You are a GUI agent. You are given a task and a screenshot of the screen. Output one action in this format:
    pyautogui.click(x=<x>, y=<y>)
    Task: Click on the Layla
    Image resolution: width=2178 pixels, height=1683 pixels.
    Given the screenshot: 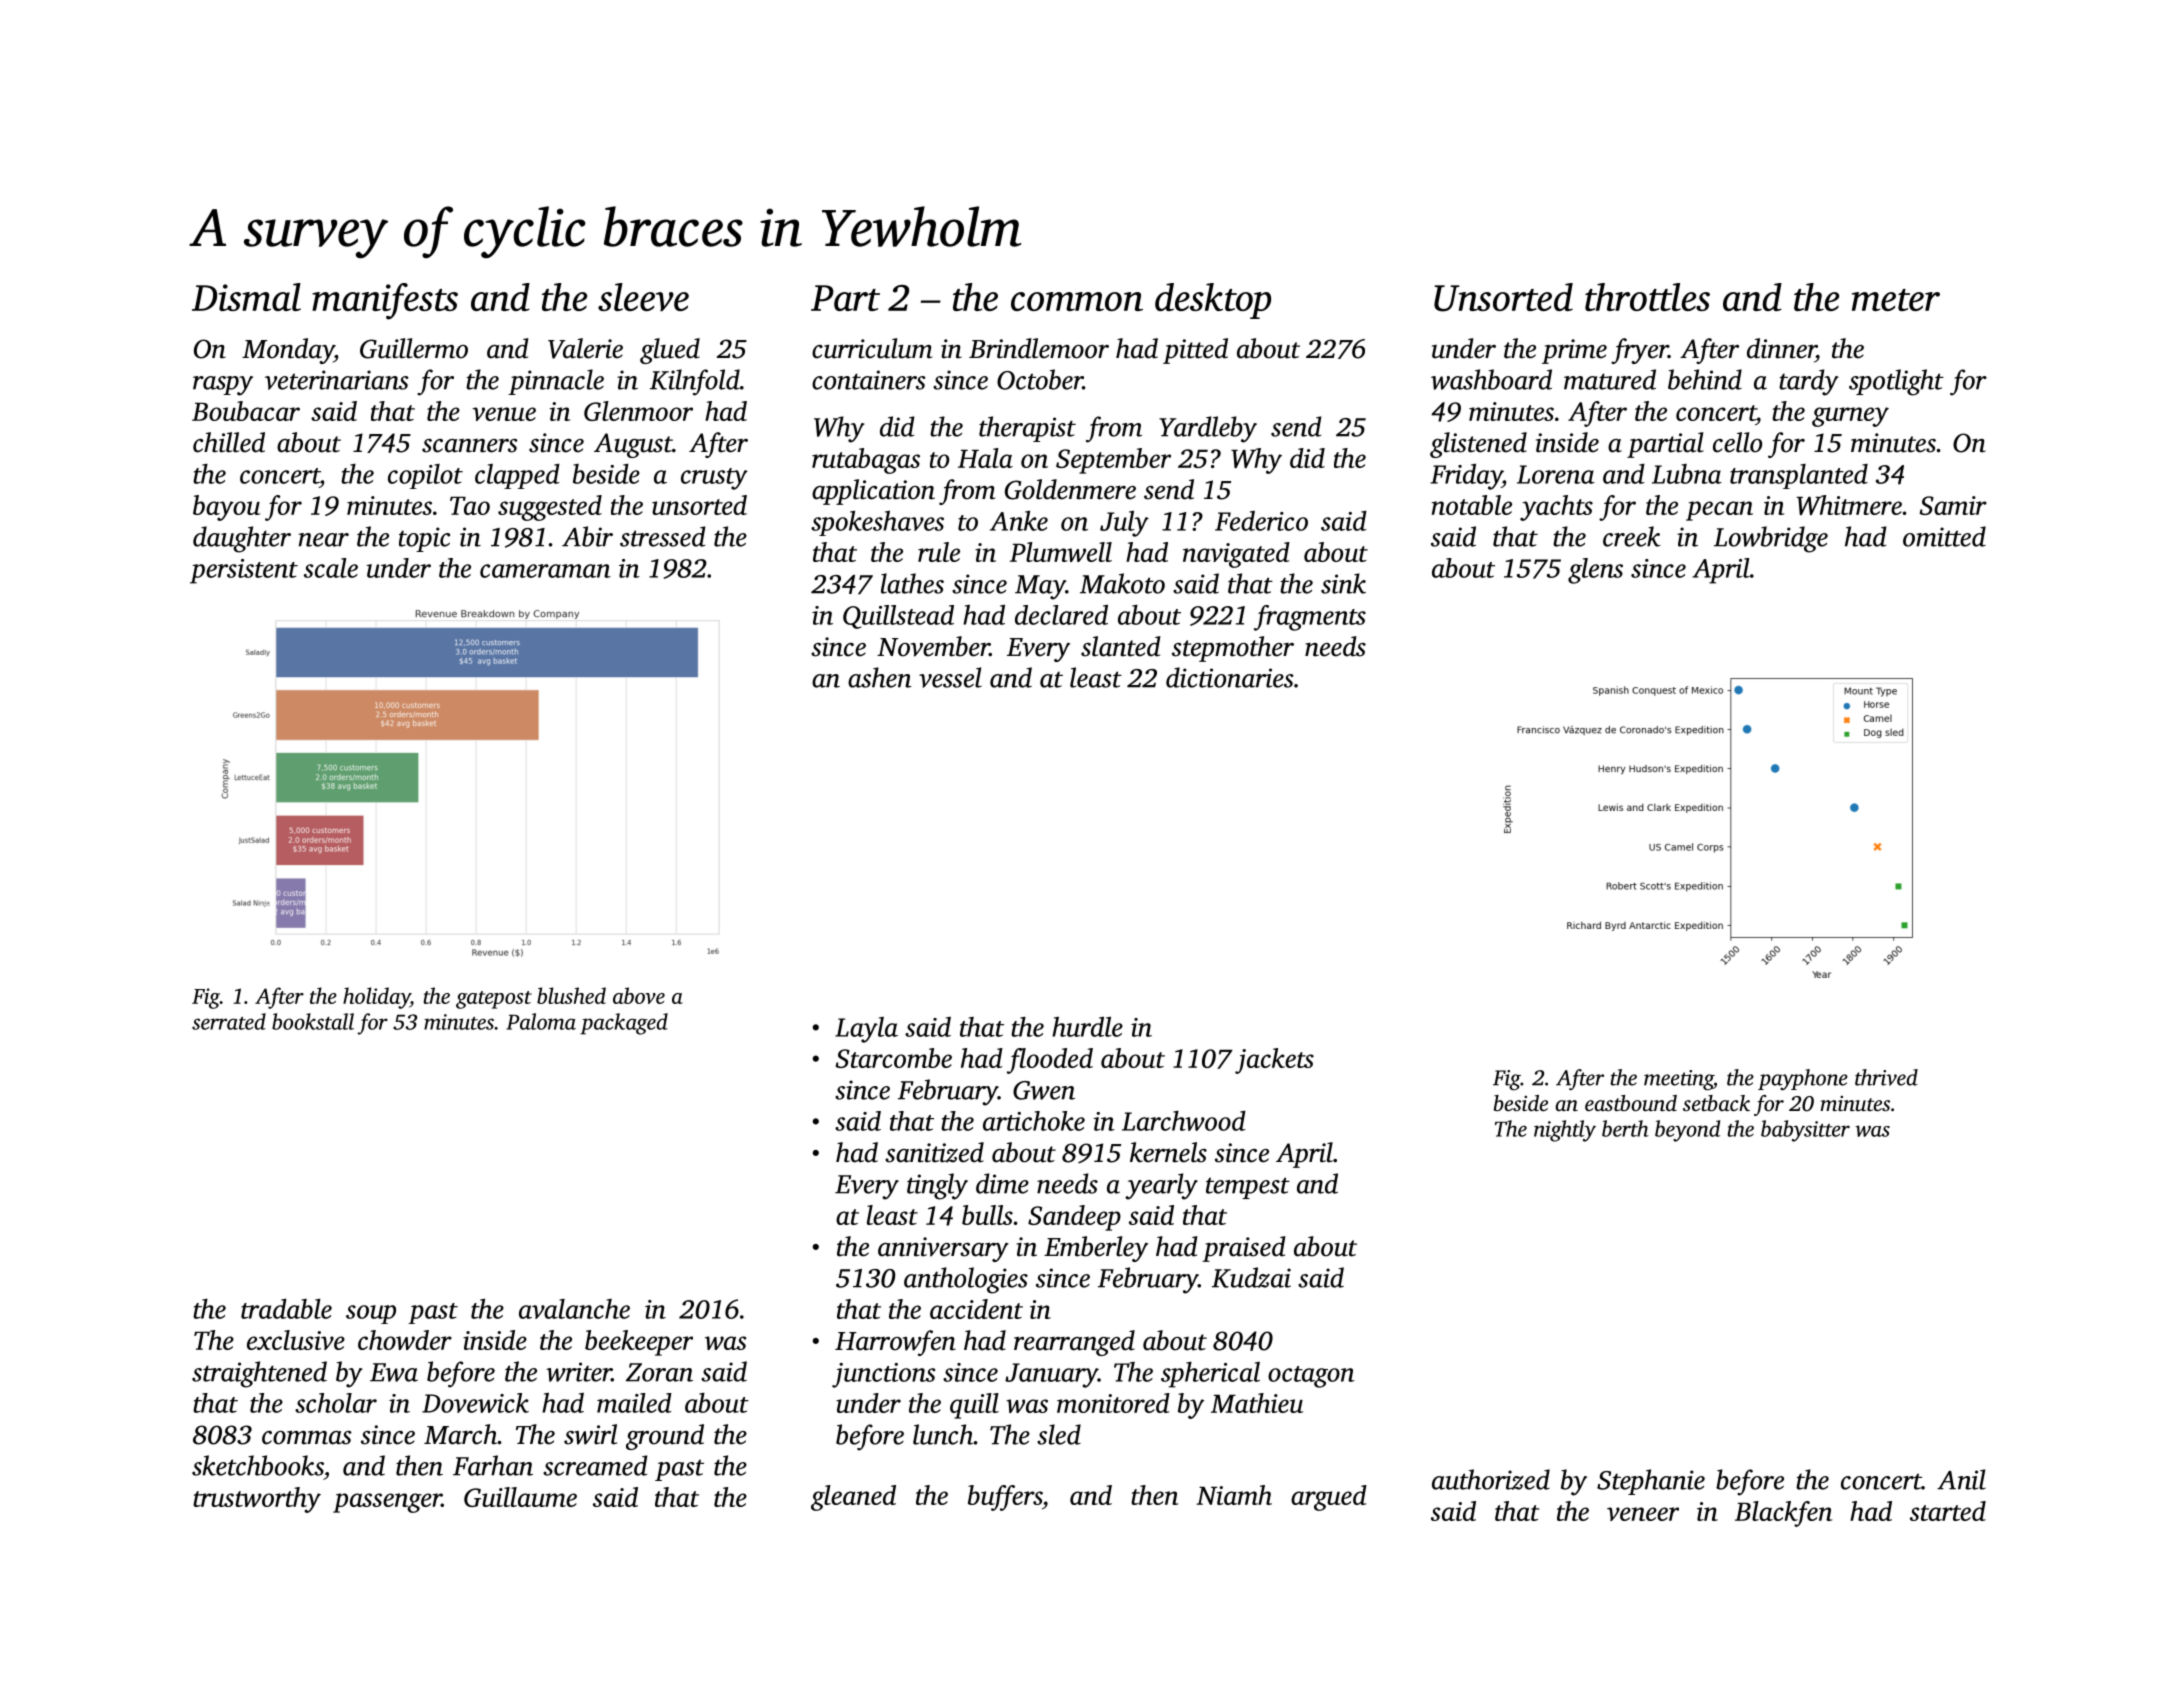 What is the action you would take?
    pyautogui.click(x=866, y=1030)
